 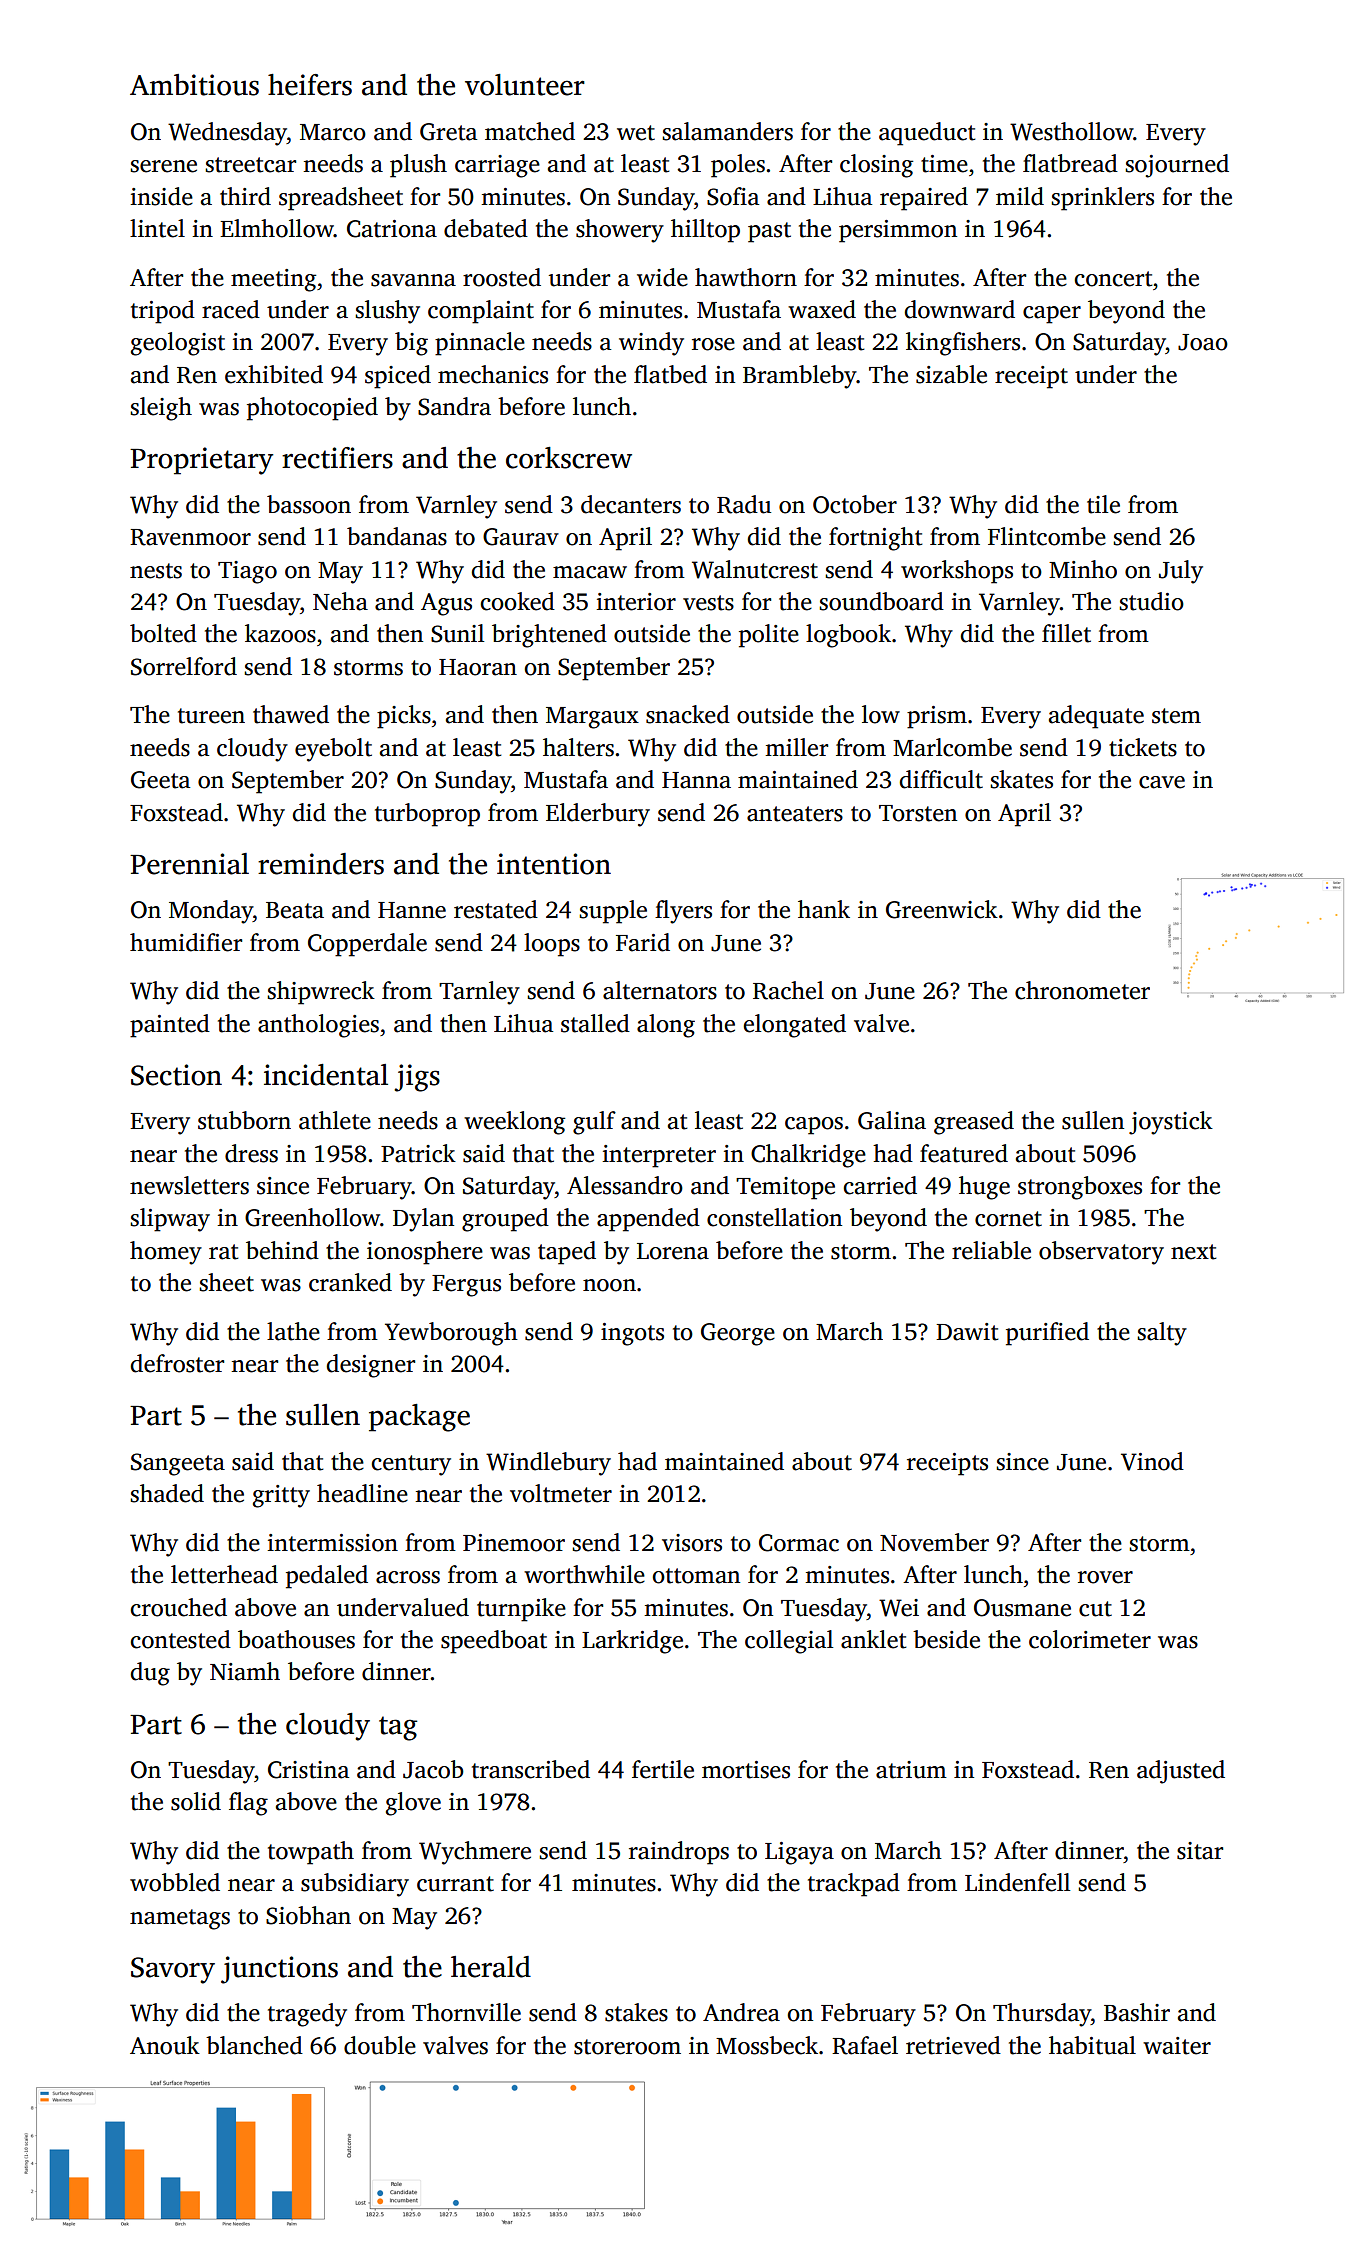 What do you see at coordinates (502, 277) in the page?
I see `roosted` at bounding box center [502, 277].
